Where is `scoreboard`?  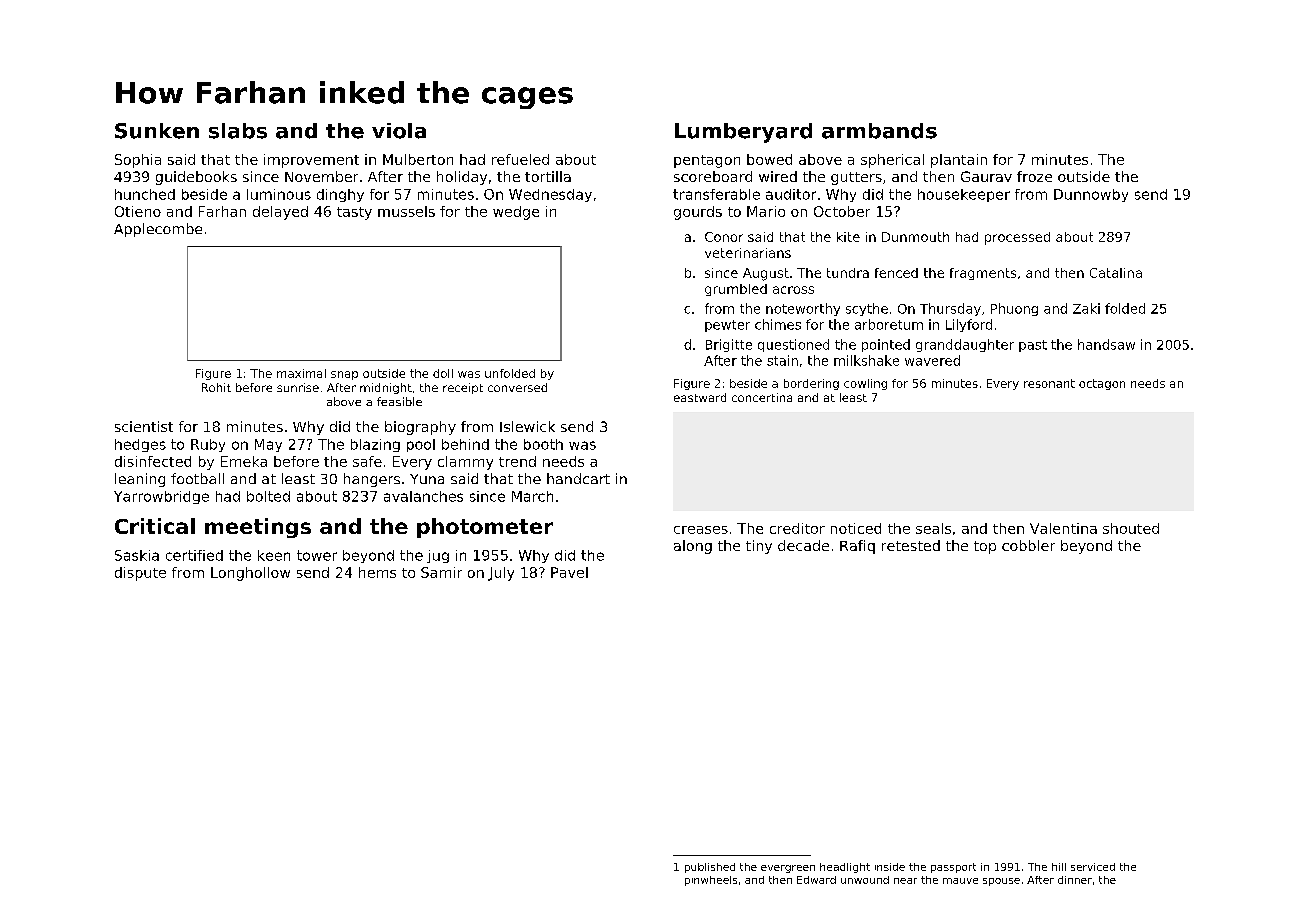 scoreboard is located at coordinates (713, 176).
